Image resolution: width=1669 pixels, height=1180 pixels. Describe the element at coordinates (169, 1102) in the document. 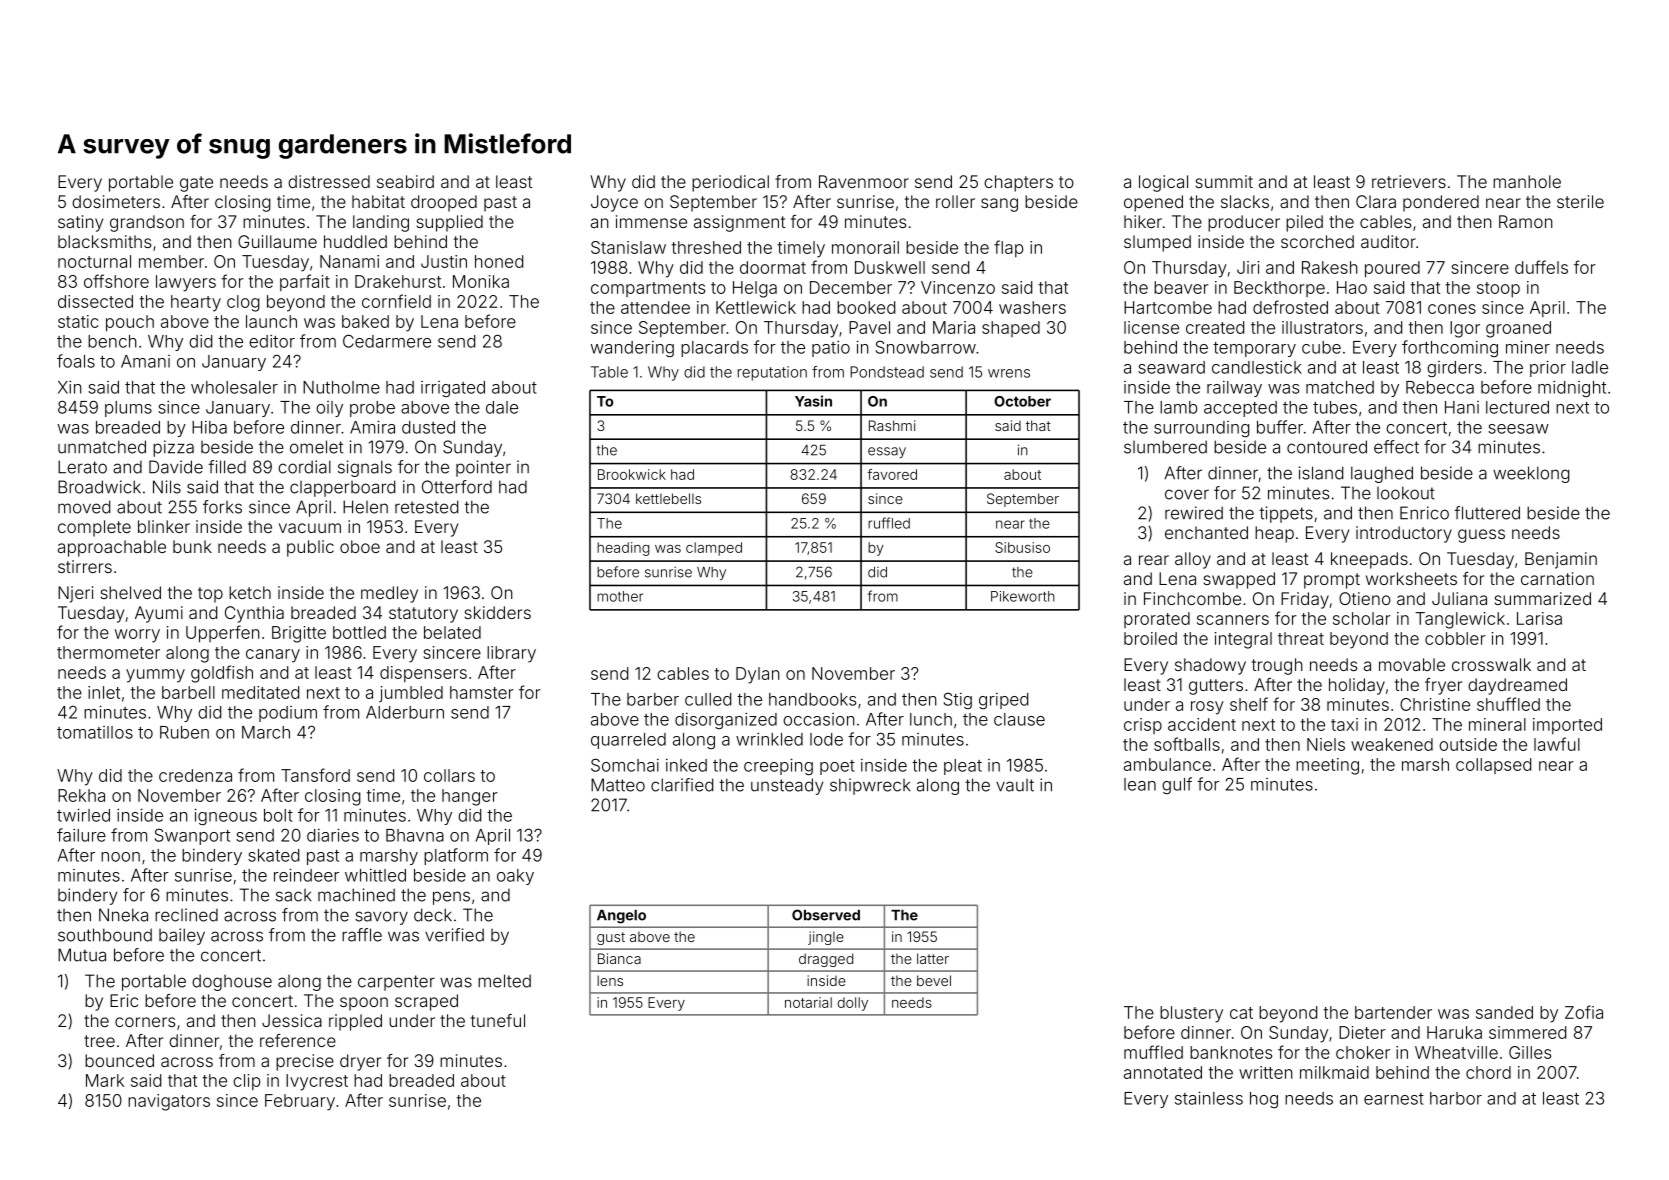

I see `navigators` at that location.
